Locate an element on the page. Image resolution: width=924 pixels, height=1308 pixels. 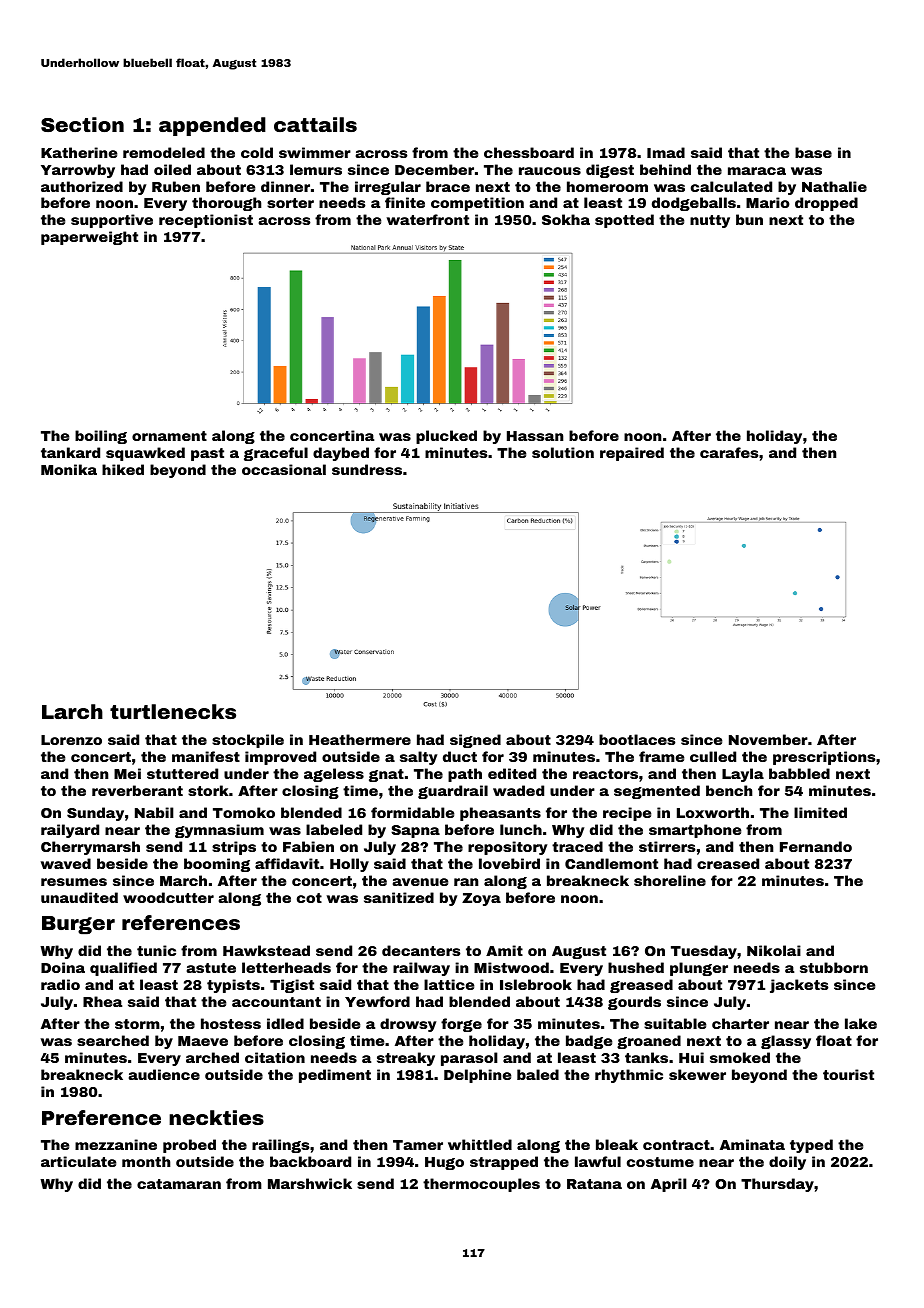
finite is located at coordinates (405, 202).
